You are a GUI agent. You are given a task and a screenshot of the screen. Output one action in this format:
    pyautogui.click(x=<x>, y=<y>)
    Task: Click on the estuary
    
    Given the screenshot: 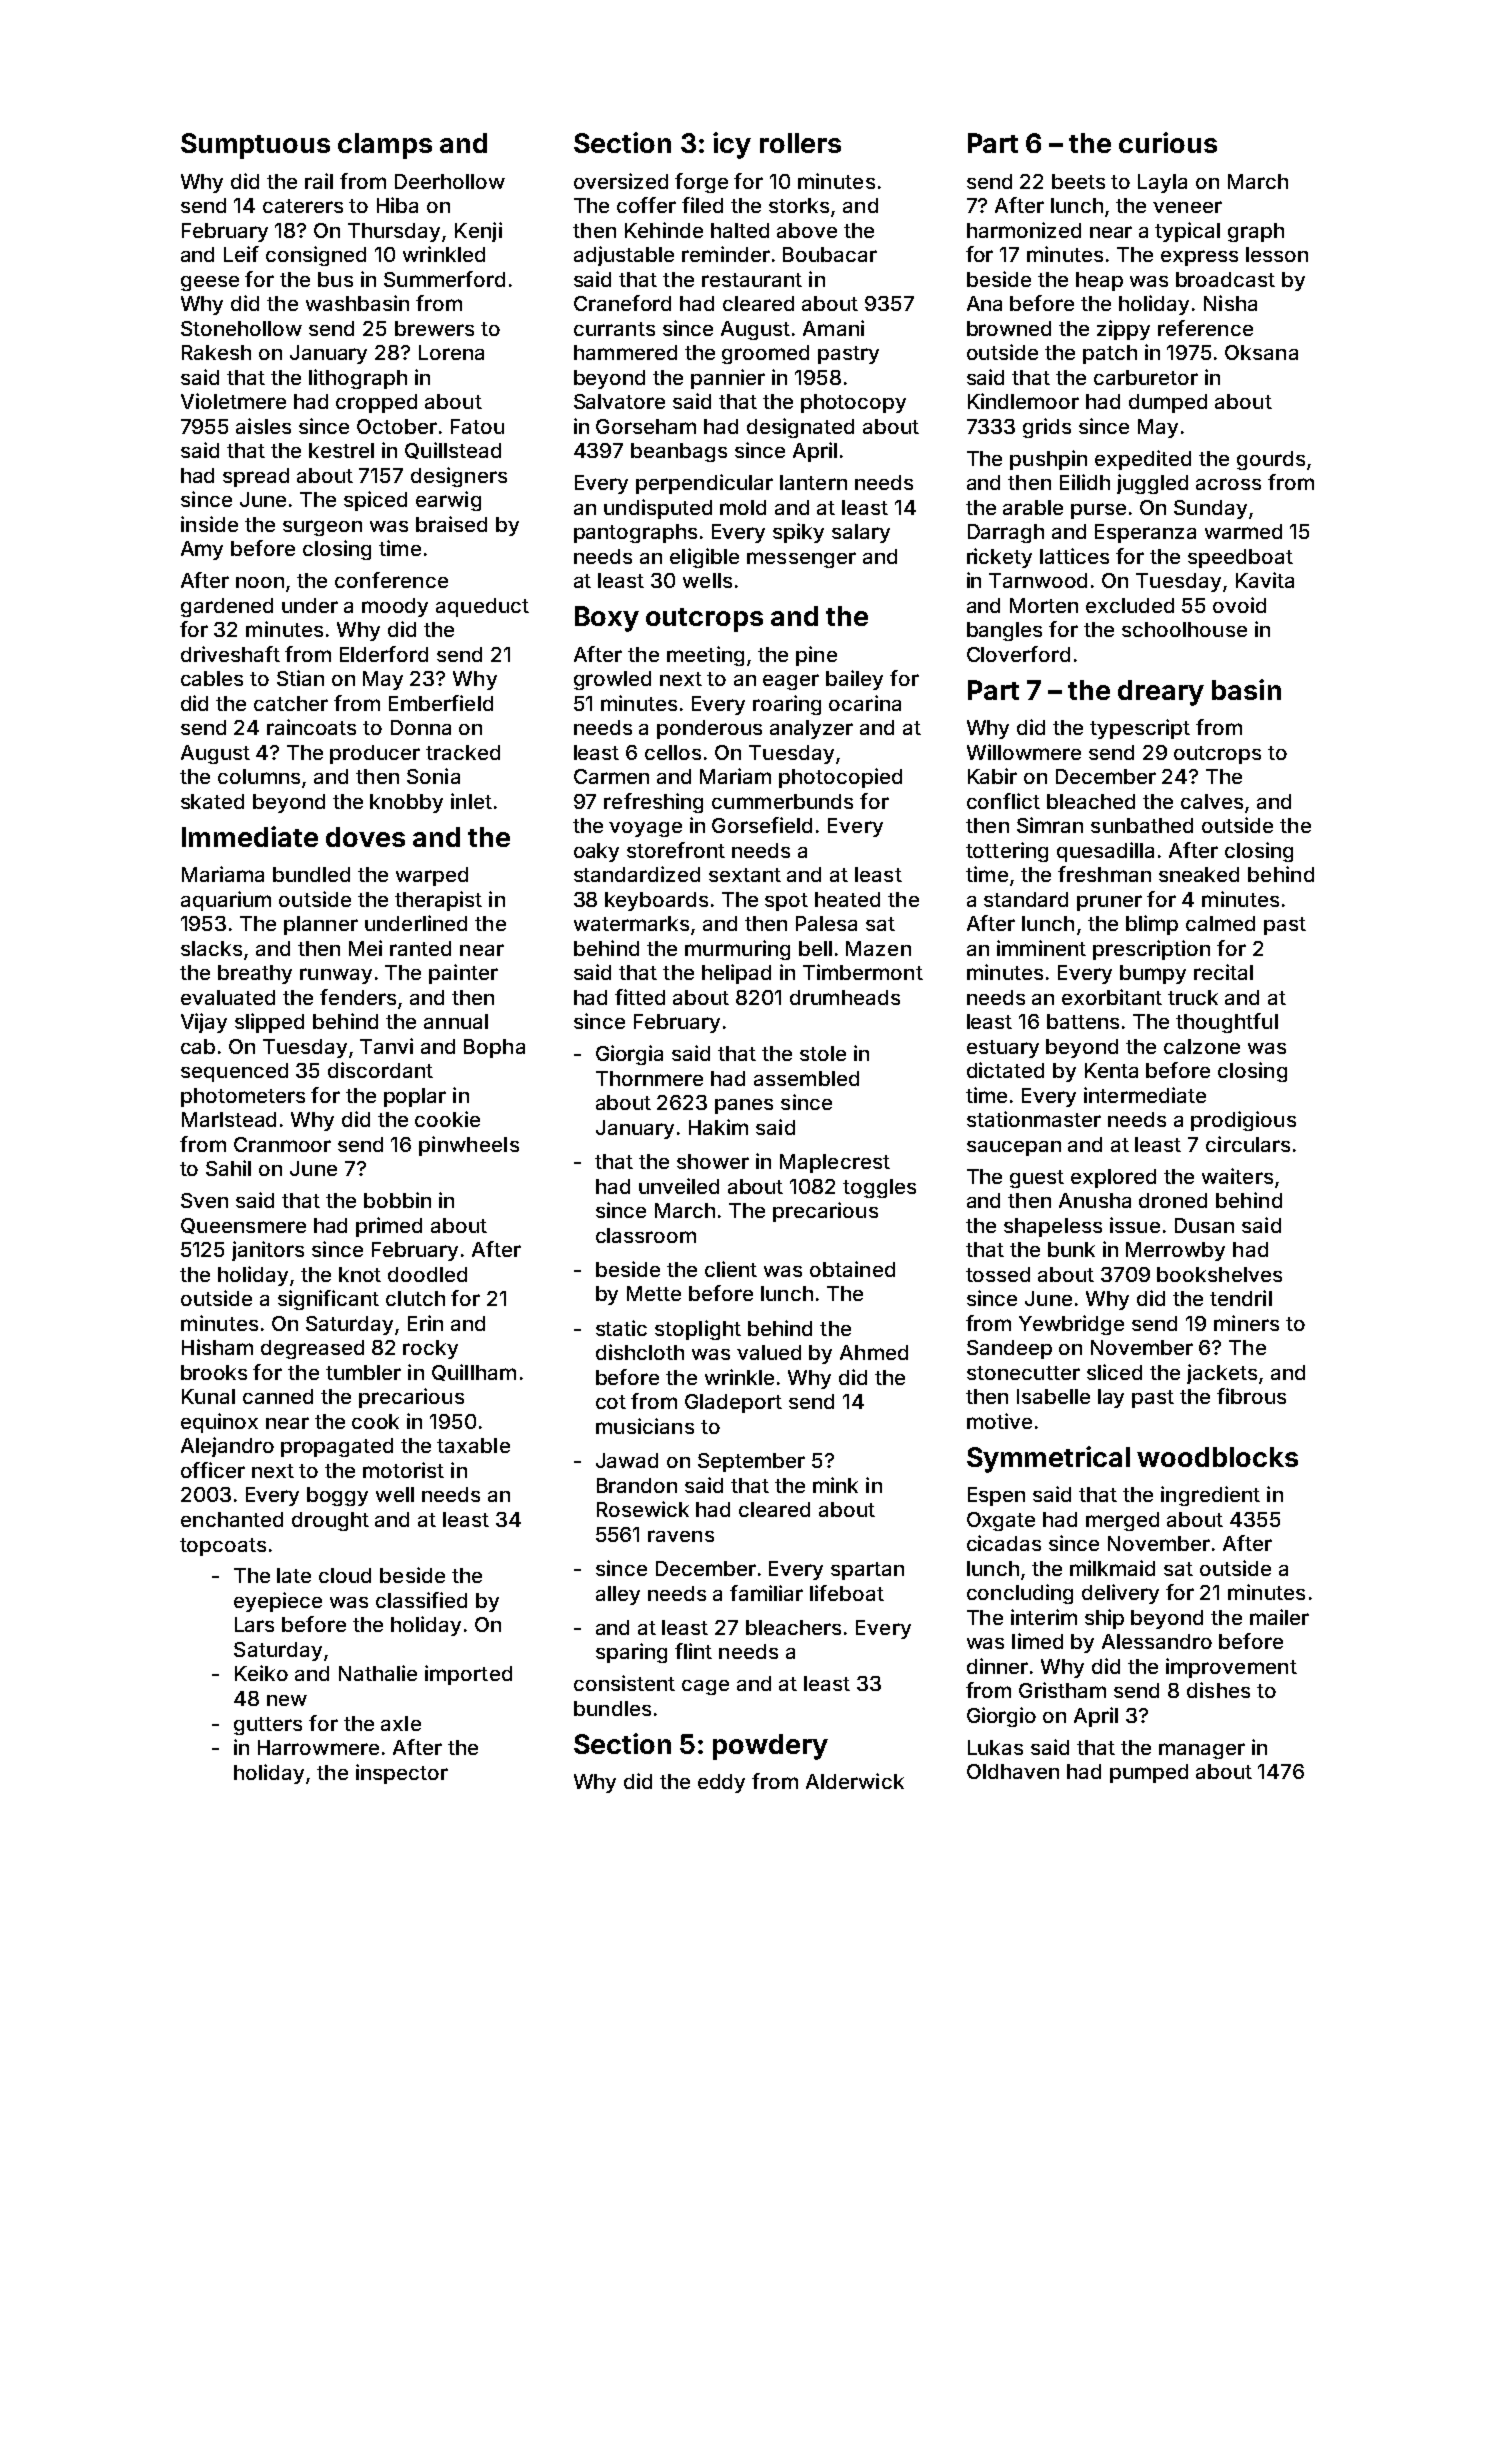 What is the action you would take?
    pyautogui.click(x=1003, y=1049)
